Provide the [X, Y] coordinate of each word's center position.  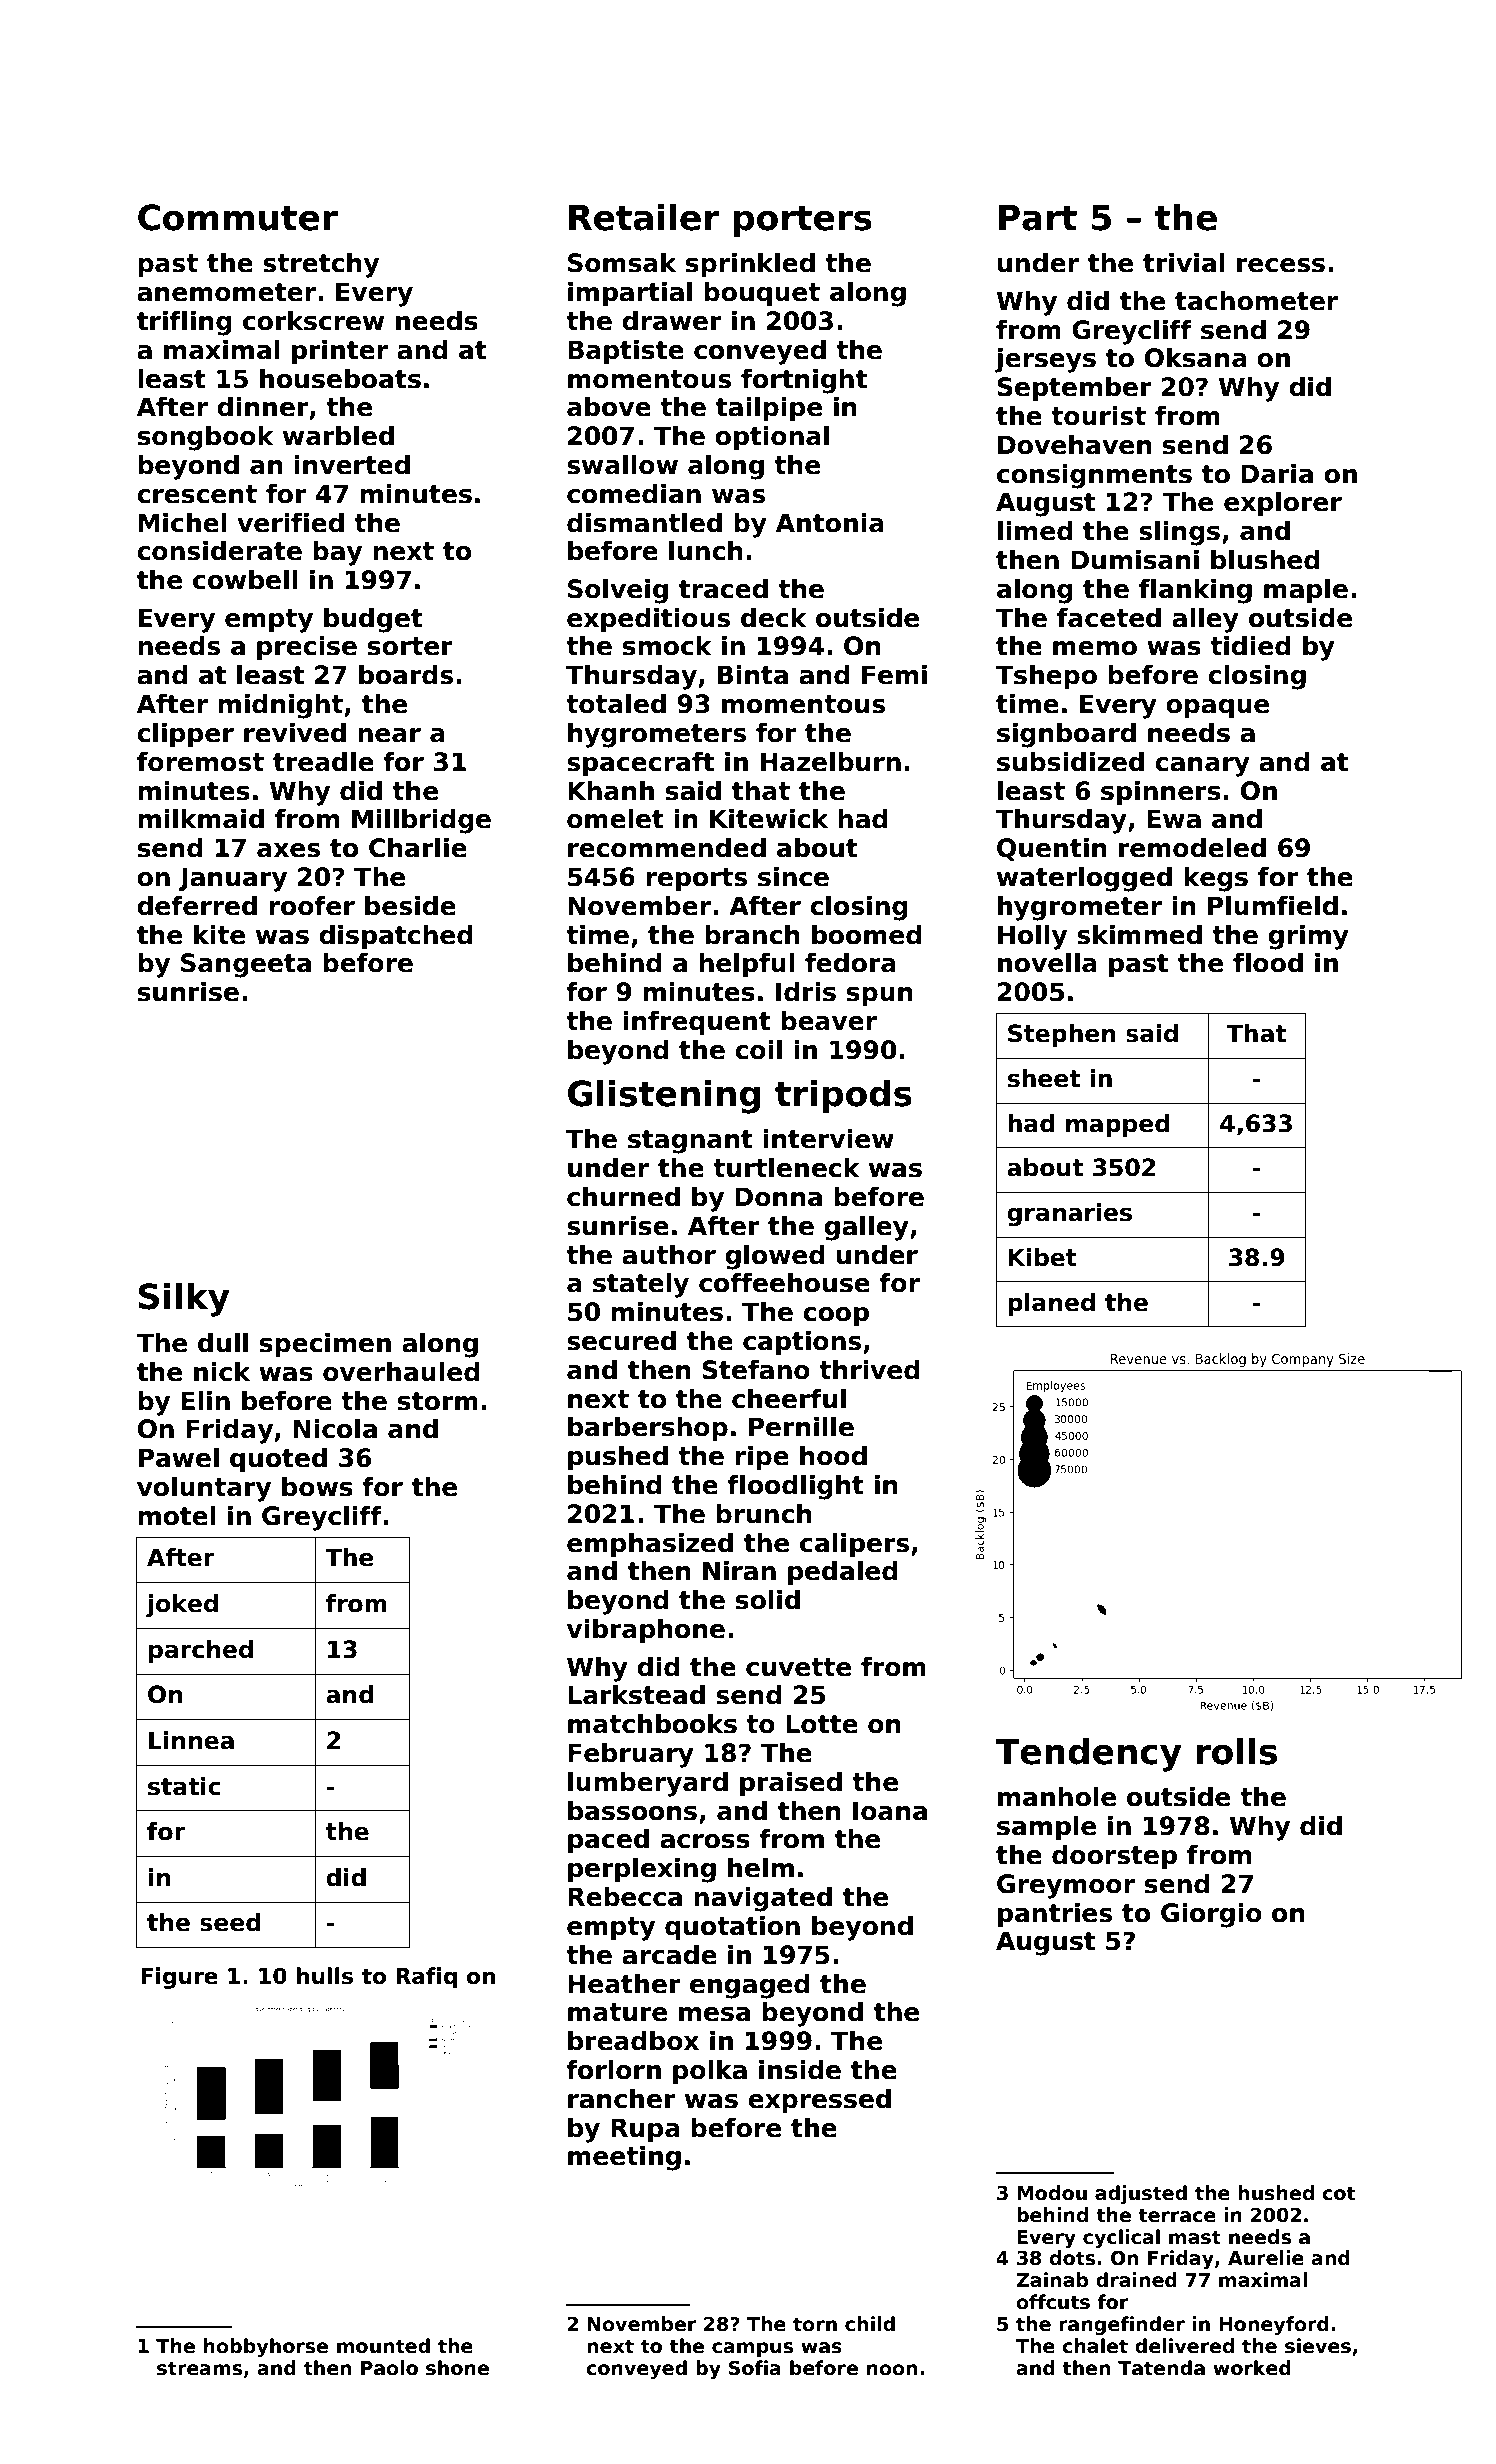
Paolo [389, 2368]
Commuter [238, 217]
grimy [1308, 937]
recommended [667, 848]
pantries [1055, 1915]
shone [457, 2368]
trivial [1184, 263]
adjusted [1141, 2194]
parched [201, 1651]
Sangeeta [246, 965]
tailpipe [769, 409]
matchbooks [652, 1724]
